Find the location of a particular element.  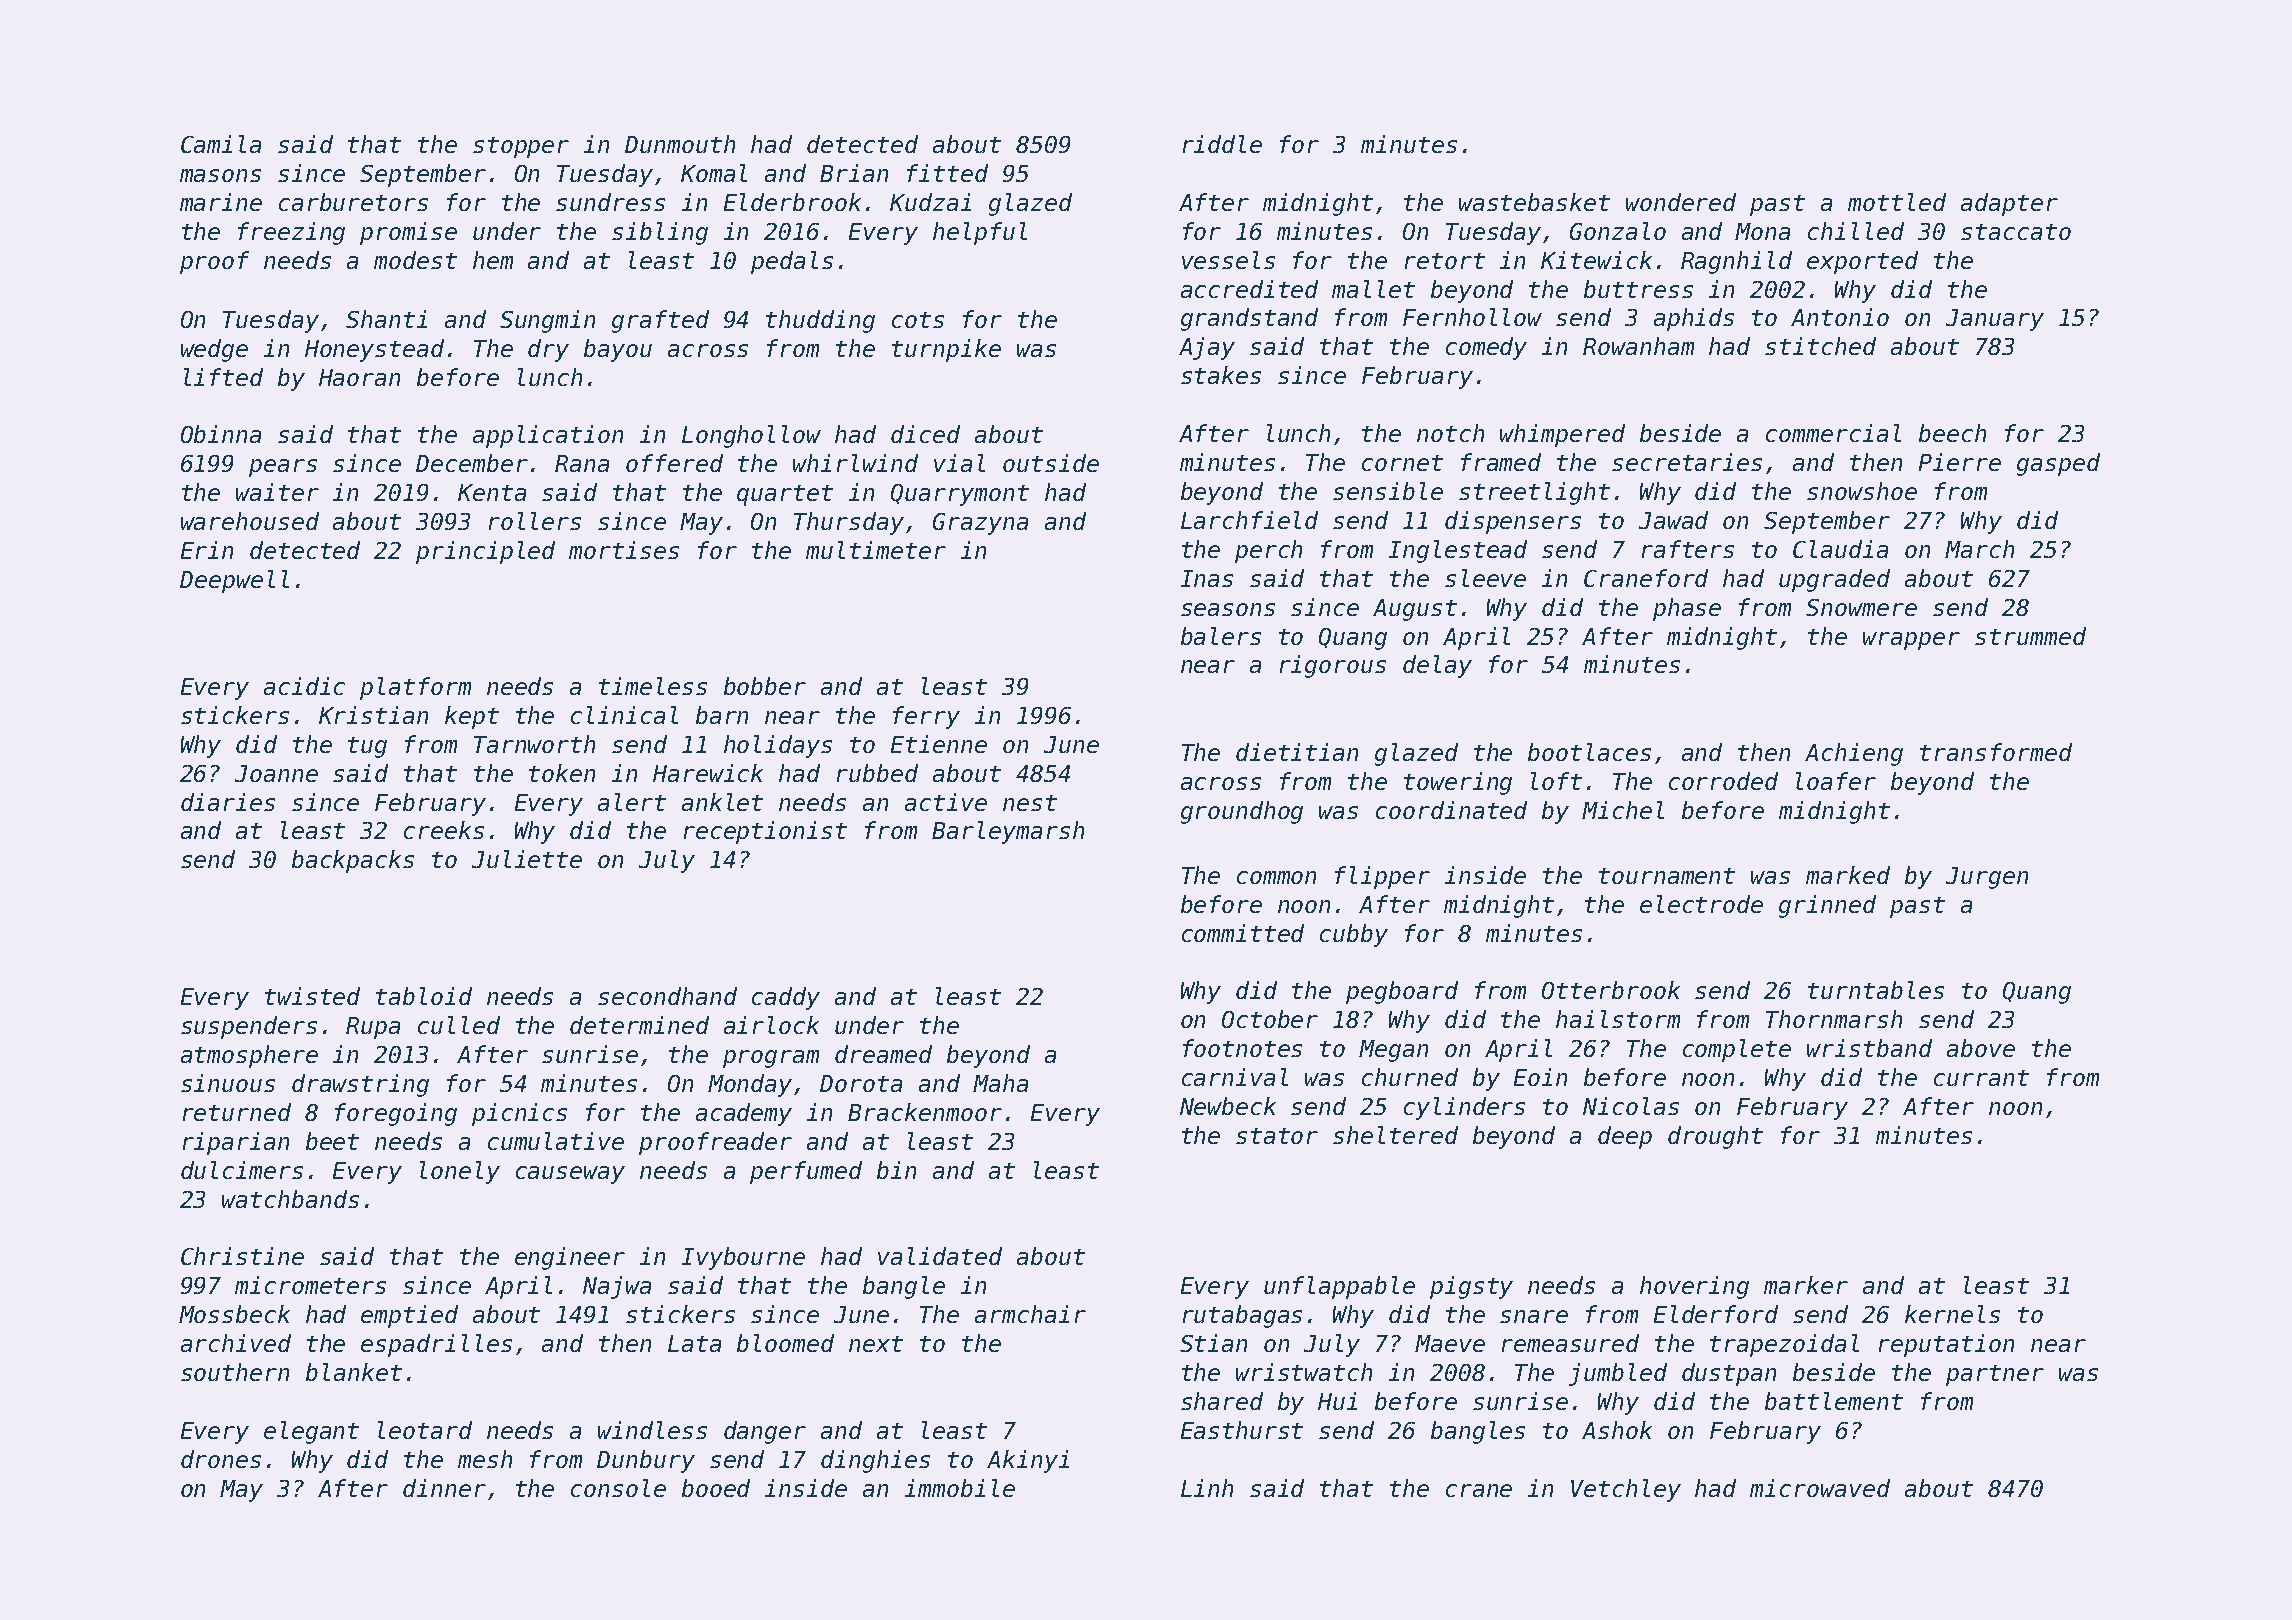

suspenders is located at coordinates (249, 1027).
